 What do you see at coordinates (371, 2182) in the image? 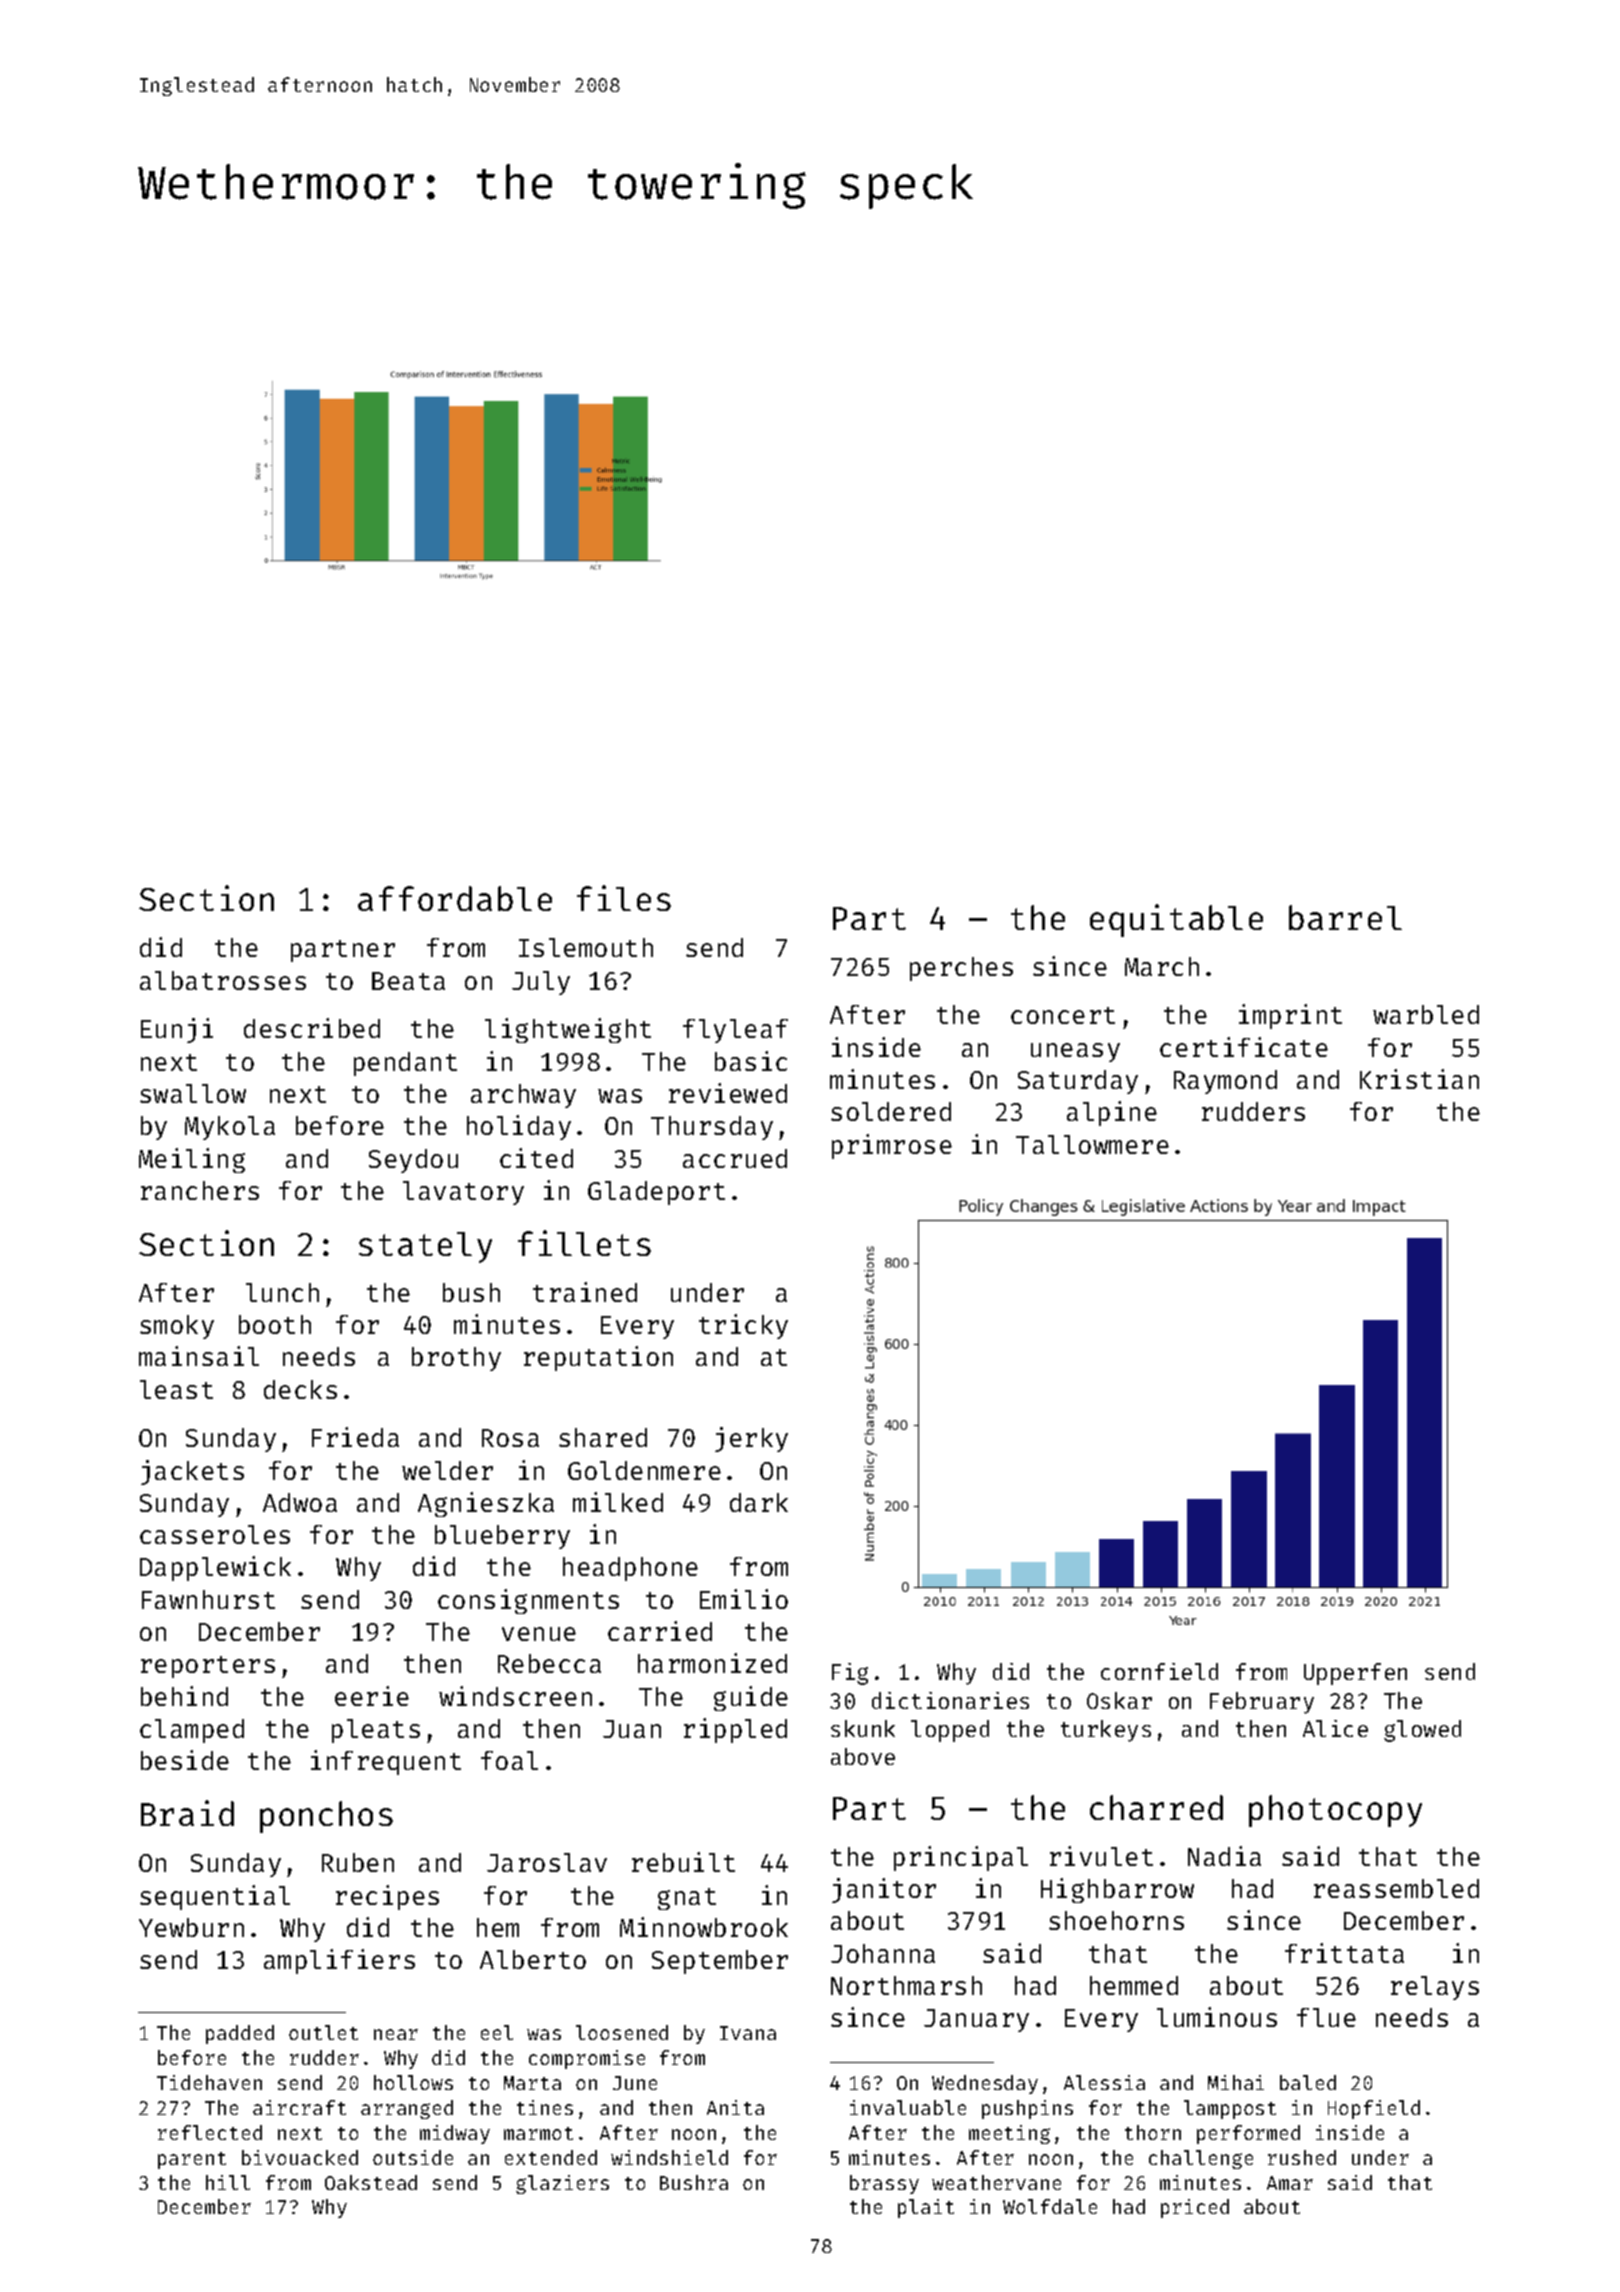
I see `Oakstead` at bounding box center [371, 2182].
